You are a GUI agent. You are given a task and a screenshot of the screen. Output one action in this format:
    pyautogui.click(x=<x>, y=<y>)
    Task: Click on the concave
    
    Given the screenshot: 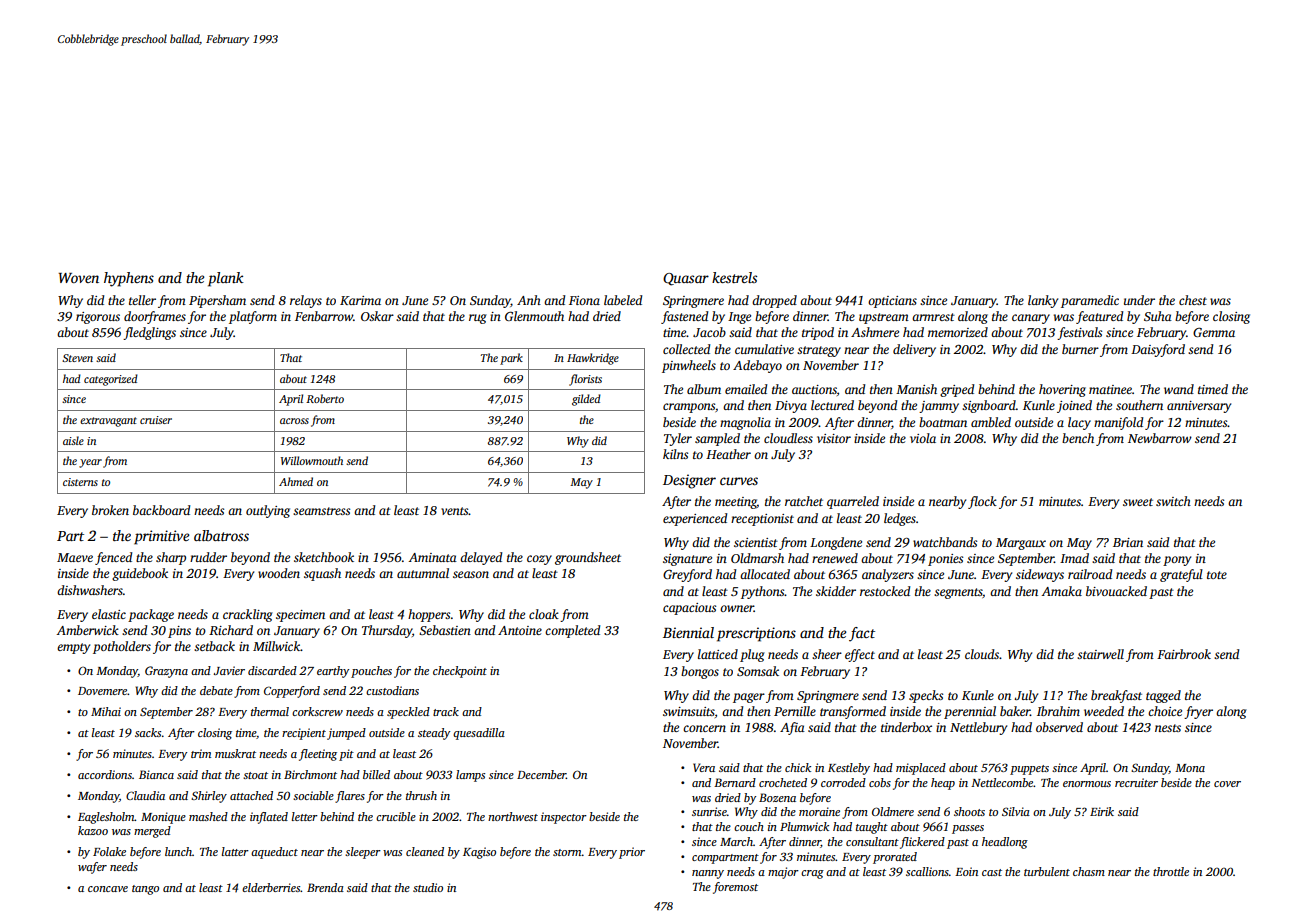 What is the action you would take?
    pyautogui.click(x=108, y=889)
